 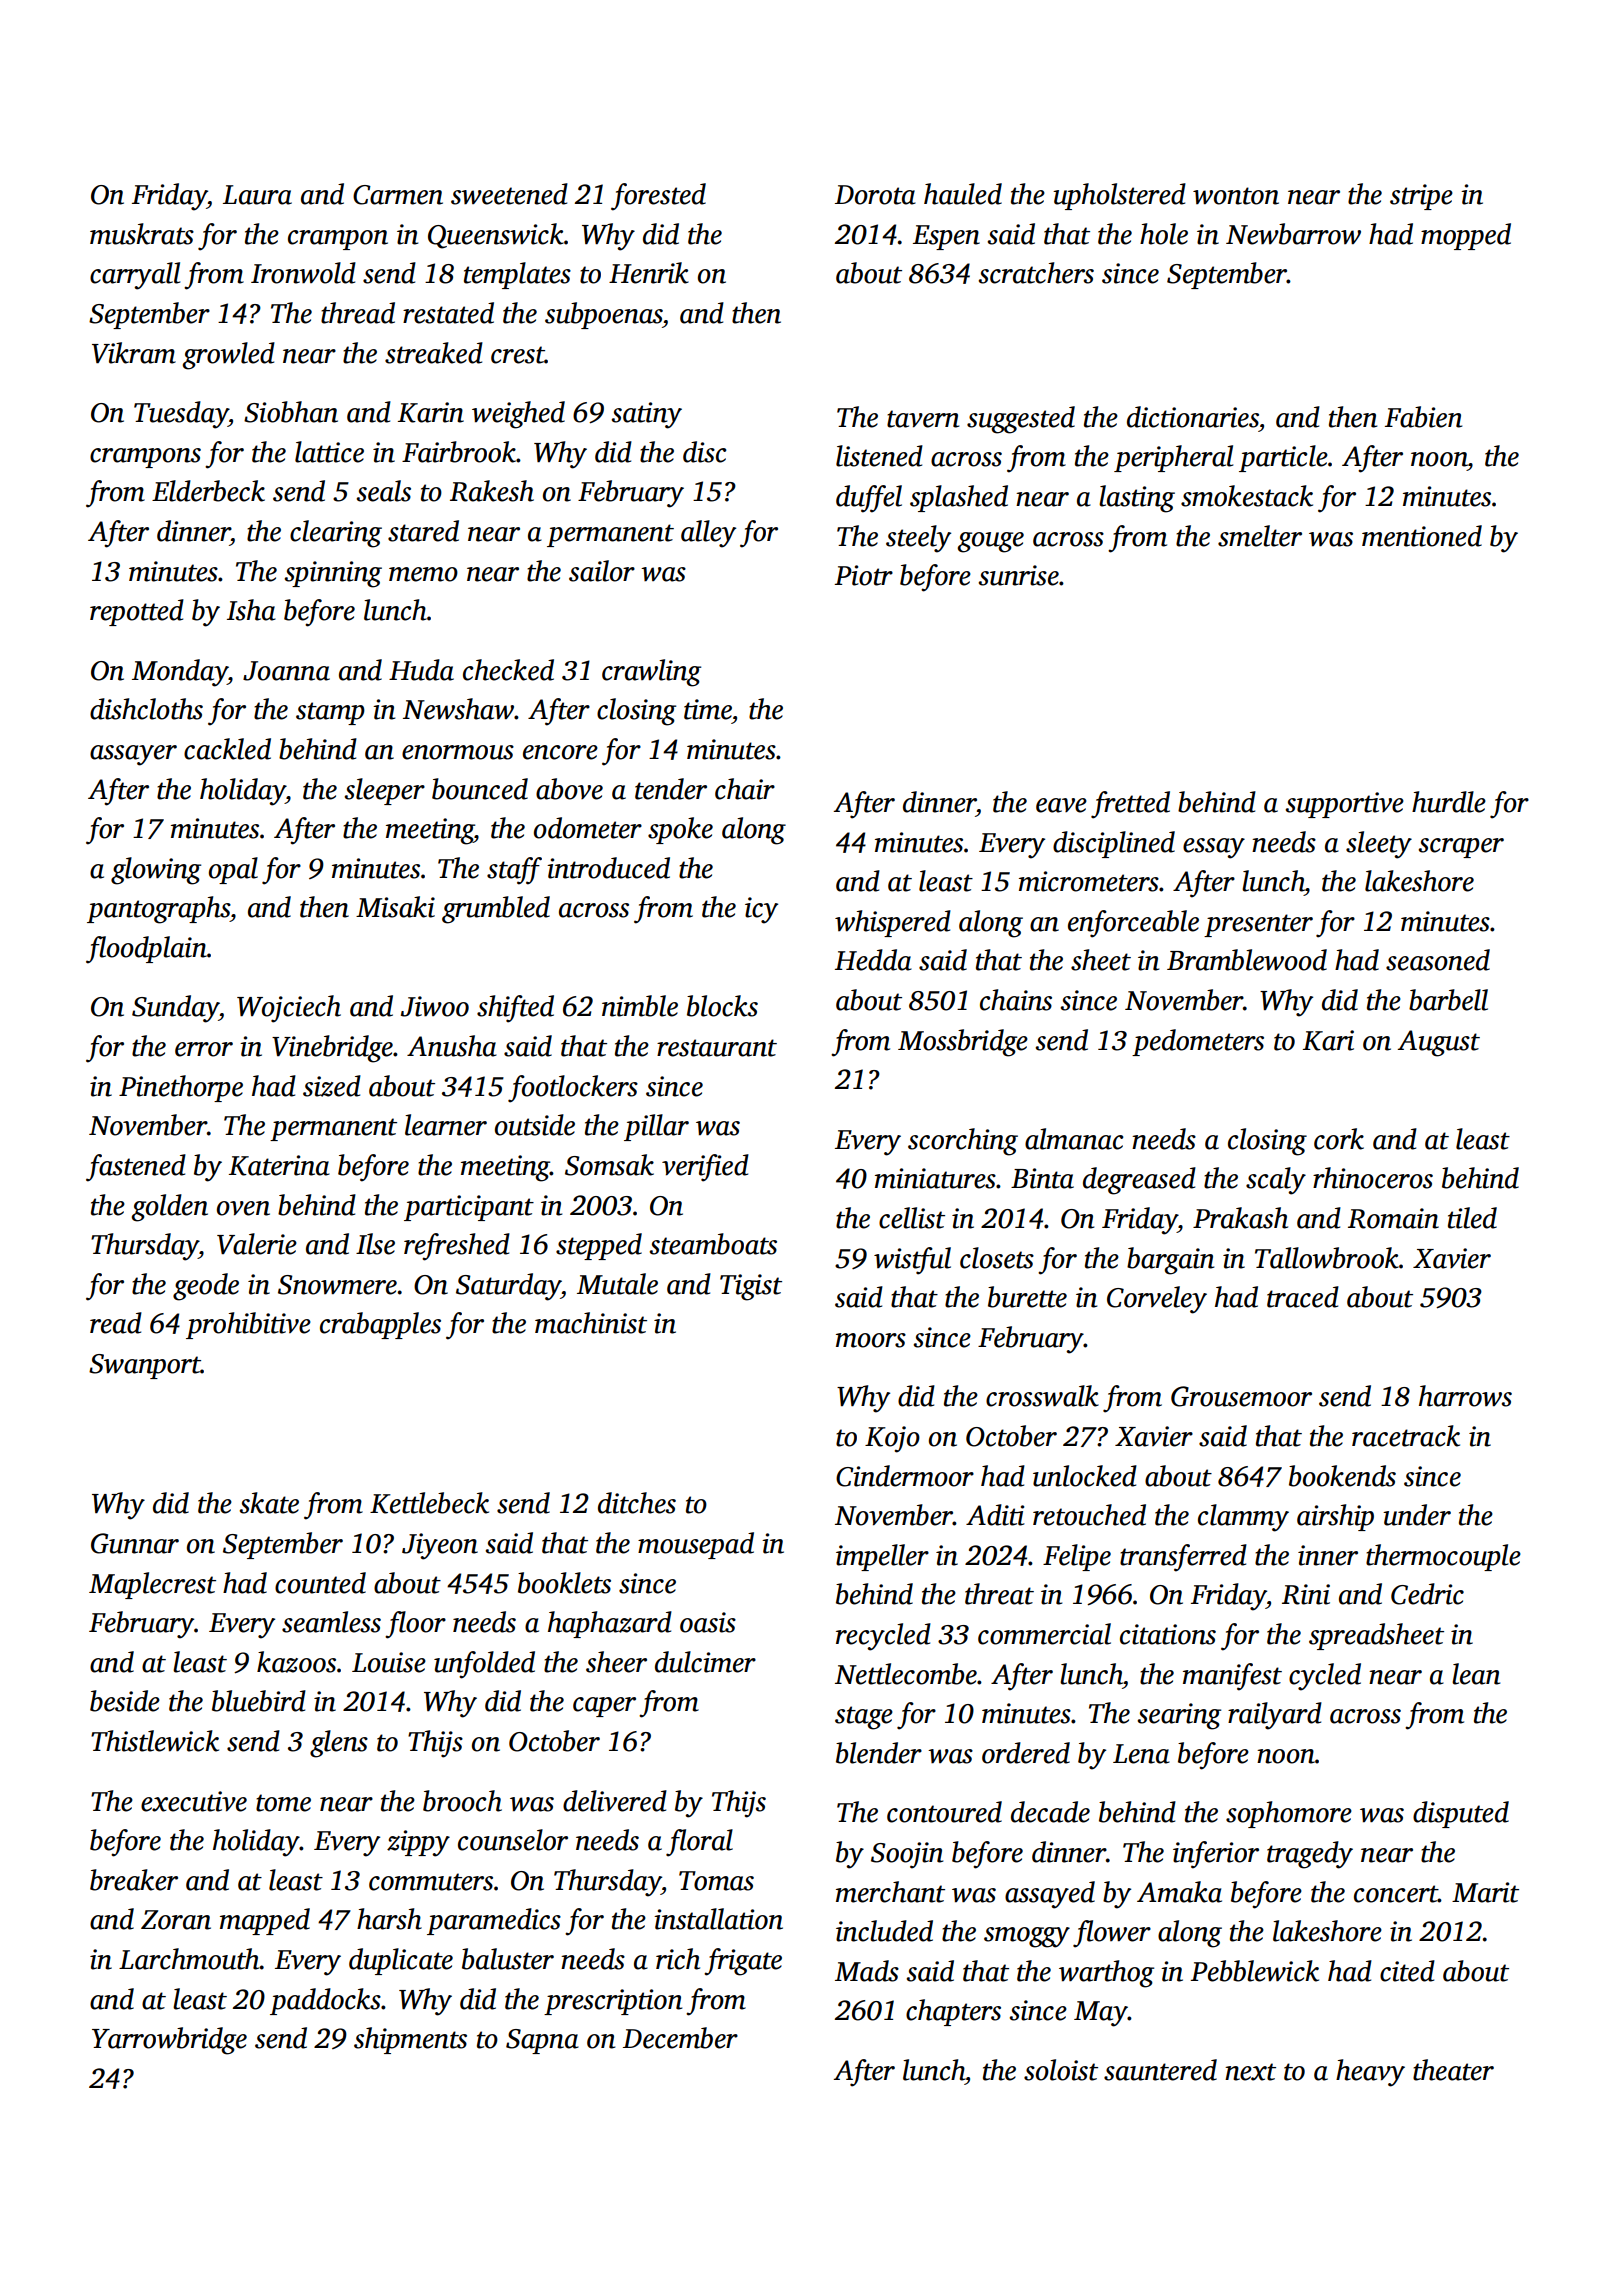 I want to click on mopped, so click(x=1466, y=236).
